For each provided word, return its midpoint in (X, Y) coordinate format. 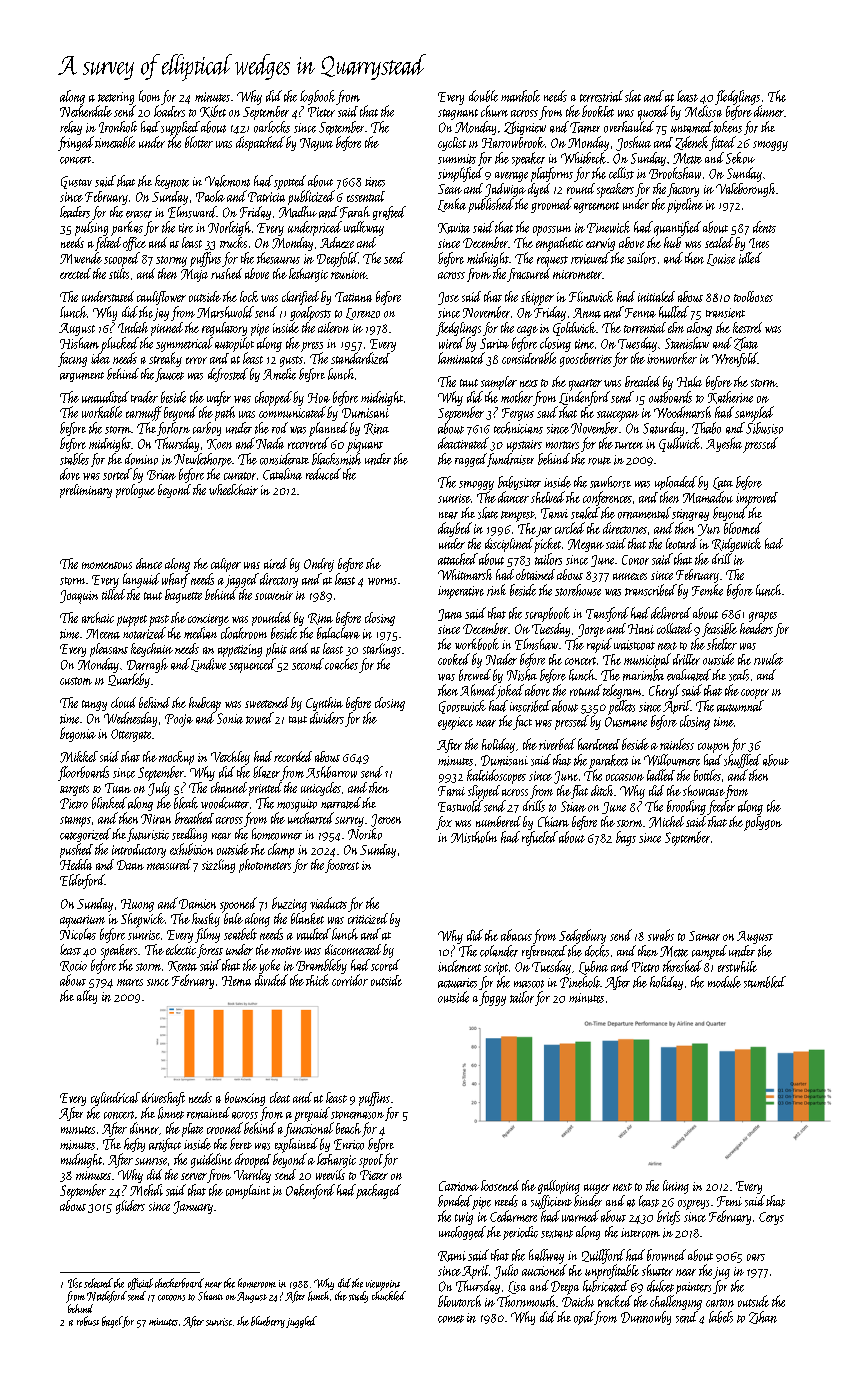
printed (265, 789)
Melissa (703, 111)
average (511, 177)
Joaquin (79, 597)
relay (71, 128)
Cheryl (664, 691)
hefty (134, 1145)
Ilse (75, 1283)
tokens (728, 127)
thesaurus (278, 258)
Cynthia (324, 704)
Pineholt (580, 982)
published (491, 205)
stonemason (357, 1115)
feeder (721, 807)
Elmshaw (536, 644)
